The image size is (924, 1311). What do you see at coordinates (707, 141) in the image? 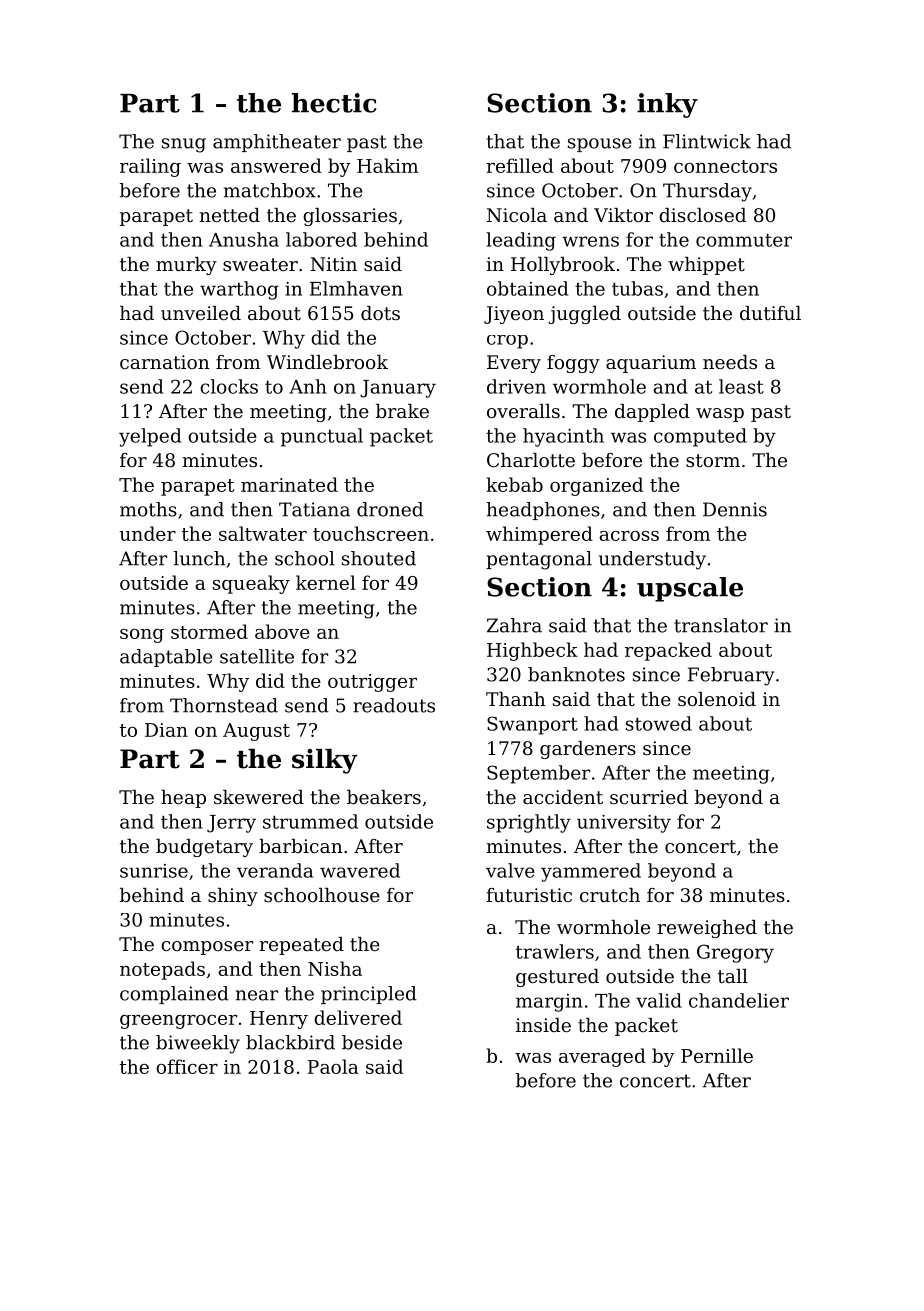
I see `Flintwick` at bounding box center [707, 141].
